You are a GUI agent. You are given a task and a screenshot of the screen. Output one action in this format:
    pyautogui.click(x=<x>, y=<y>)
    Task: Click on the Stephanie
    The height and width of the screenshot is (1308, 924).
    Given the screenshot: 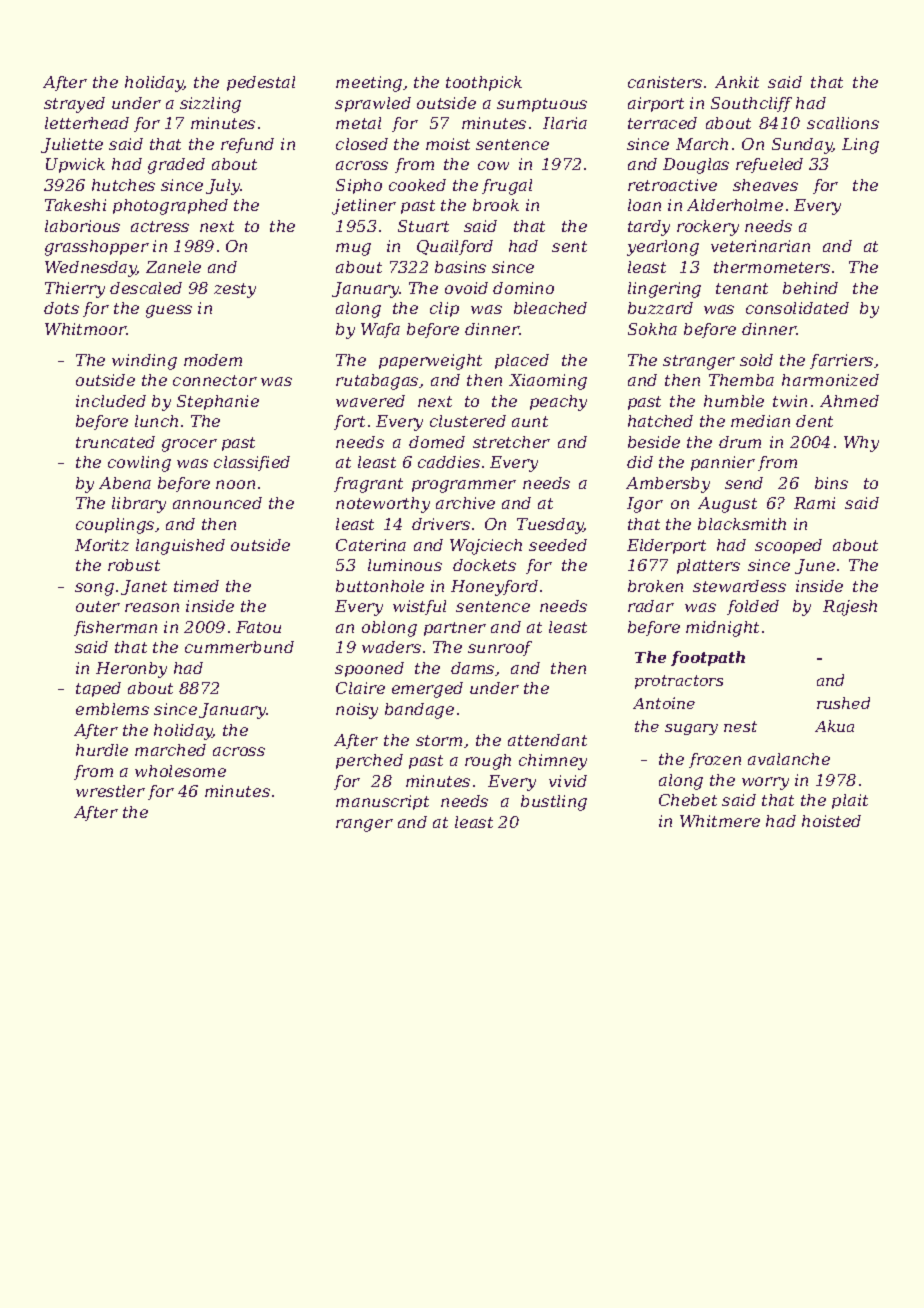 What is the action you would take?
    pyautogui.click(x=218, y=402)
